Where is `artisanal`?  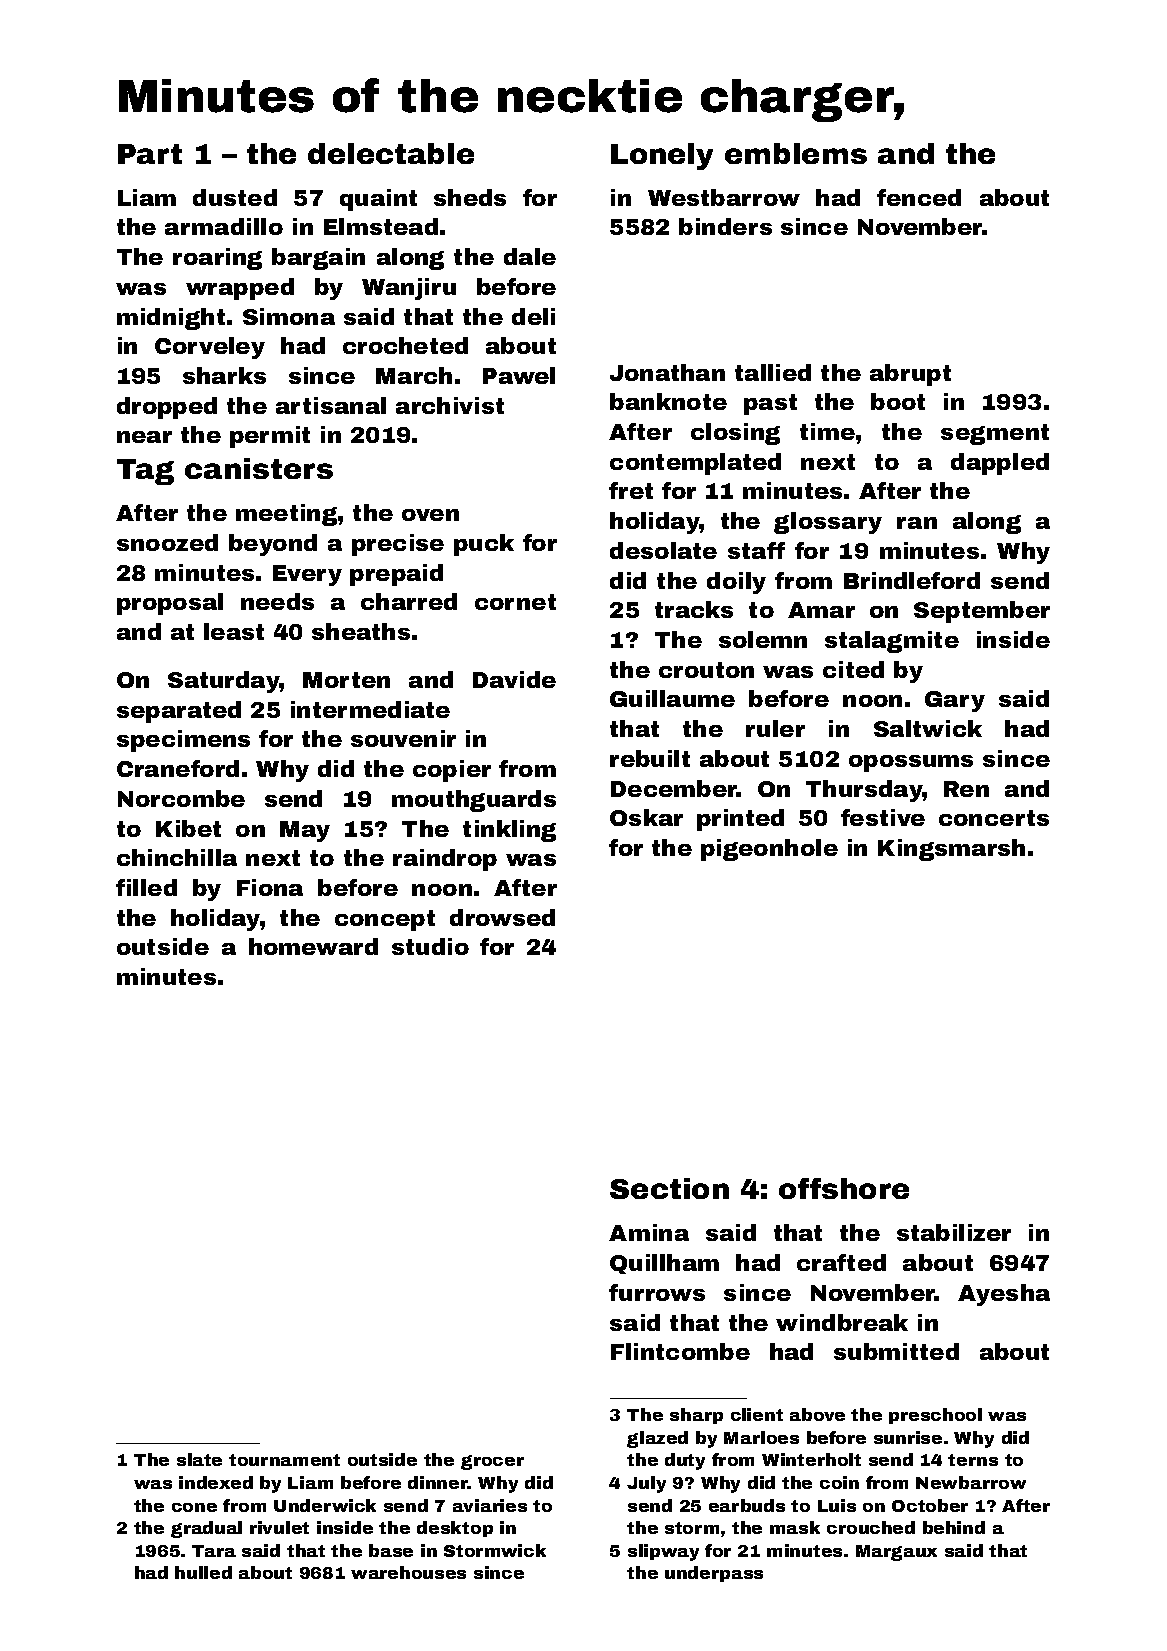 artisanal is located at coordinates (331, 405).
